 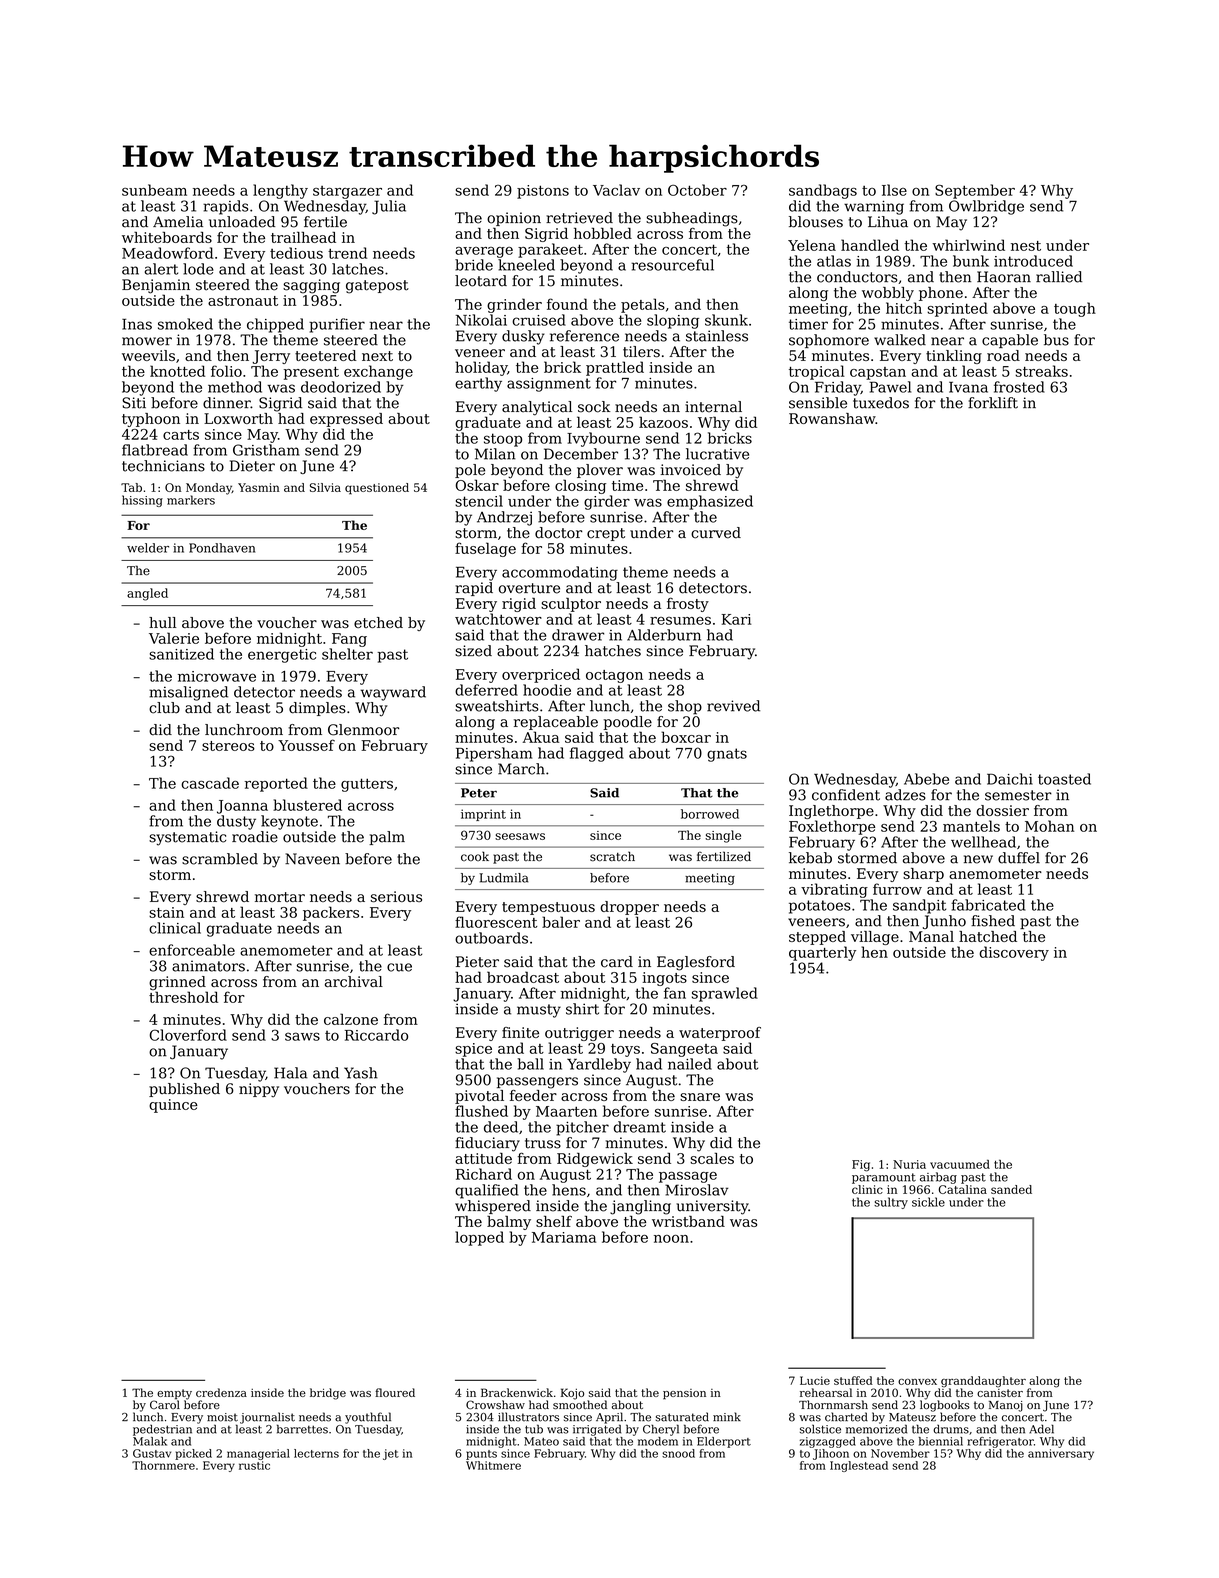 What do you see at coordinates (685, 707) in the document?
I see `shop` at bounding box center [685, 707].
